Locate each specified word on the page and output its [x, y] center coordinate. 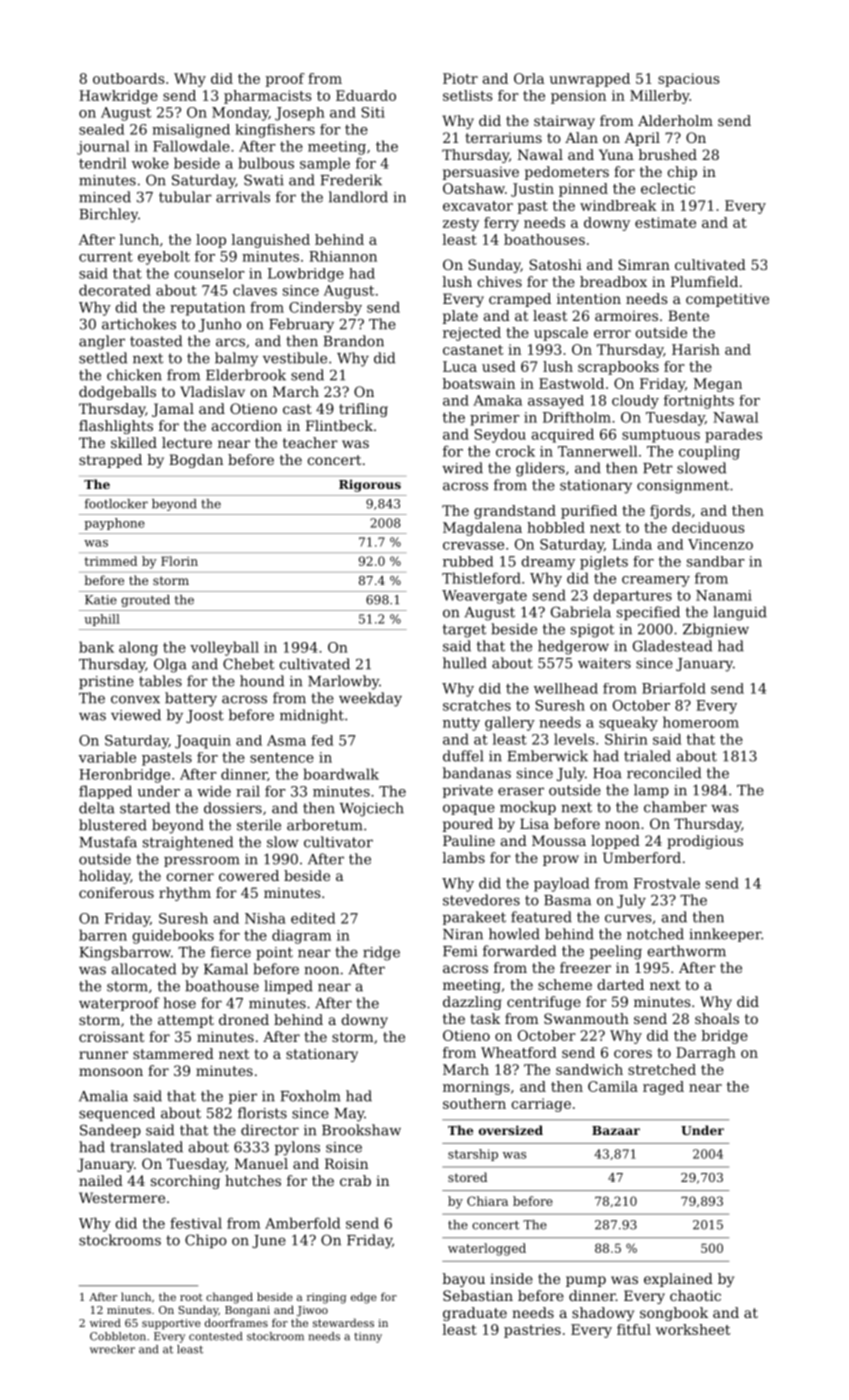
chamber [675, 807]
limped [288, 987]
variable [107, 757]
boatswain [478, 383]
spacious [689, 80]
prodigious [705, 842]
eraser [521, 791]
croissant [111, 1036]
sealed [101, 129]
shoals [717, 1018]
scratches [477, 705]
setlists [468, 95]
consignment [683, 487]
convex [135, 699]
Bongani [247, 1311]
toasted [156, 341]
